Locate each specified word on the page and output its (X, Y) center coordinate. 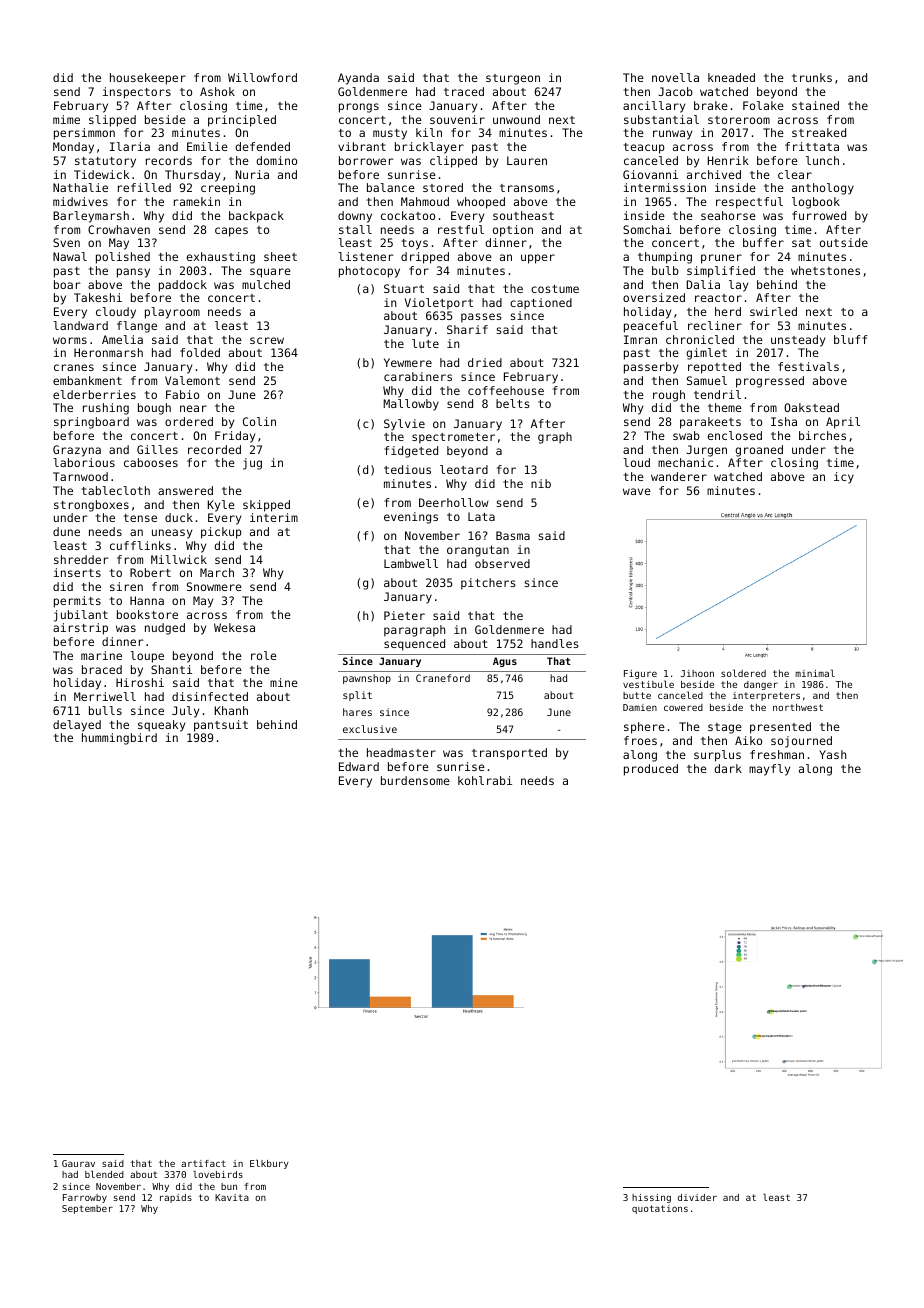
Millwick (179, 559)
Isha (784, 421)
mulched (266, 284)
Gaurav (78, 1163)
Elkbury (269, 1164)
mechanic (685, 462)
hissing (651, 1198)
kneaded (731, 77)
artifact (203, 1163)
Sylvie (404, 425)
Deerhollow (454, 502)
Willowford (262, 77)
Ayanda (358, 79)
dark (728, 768)
